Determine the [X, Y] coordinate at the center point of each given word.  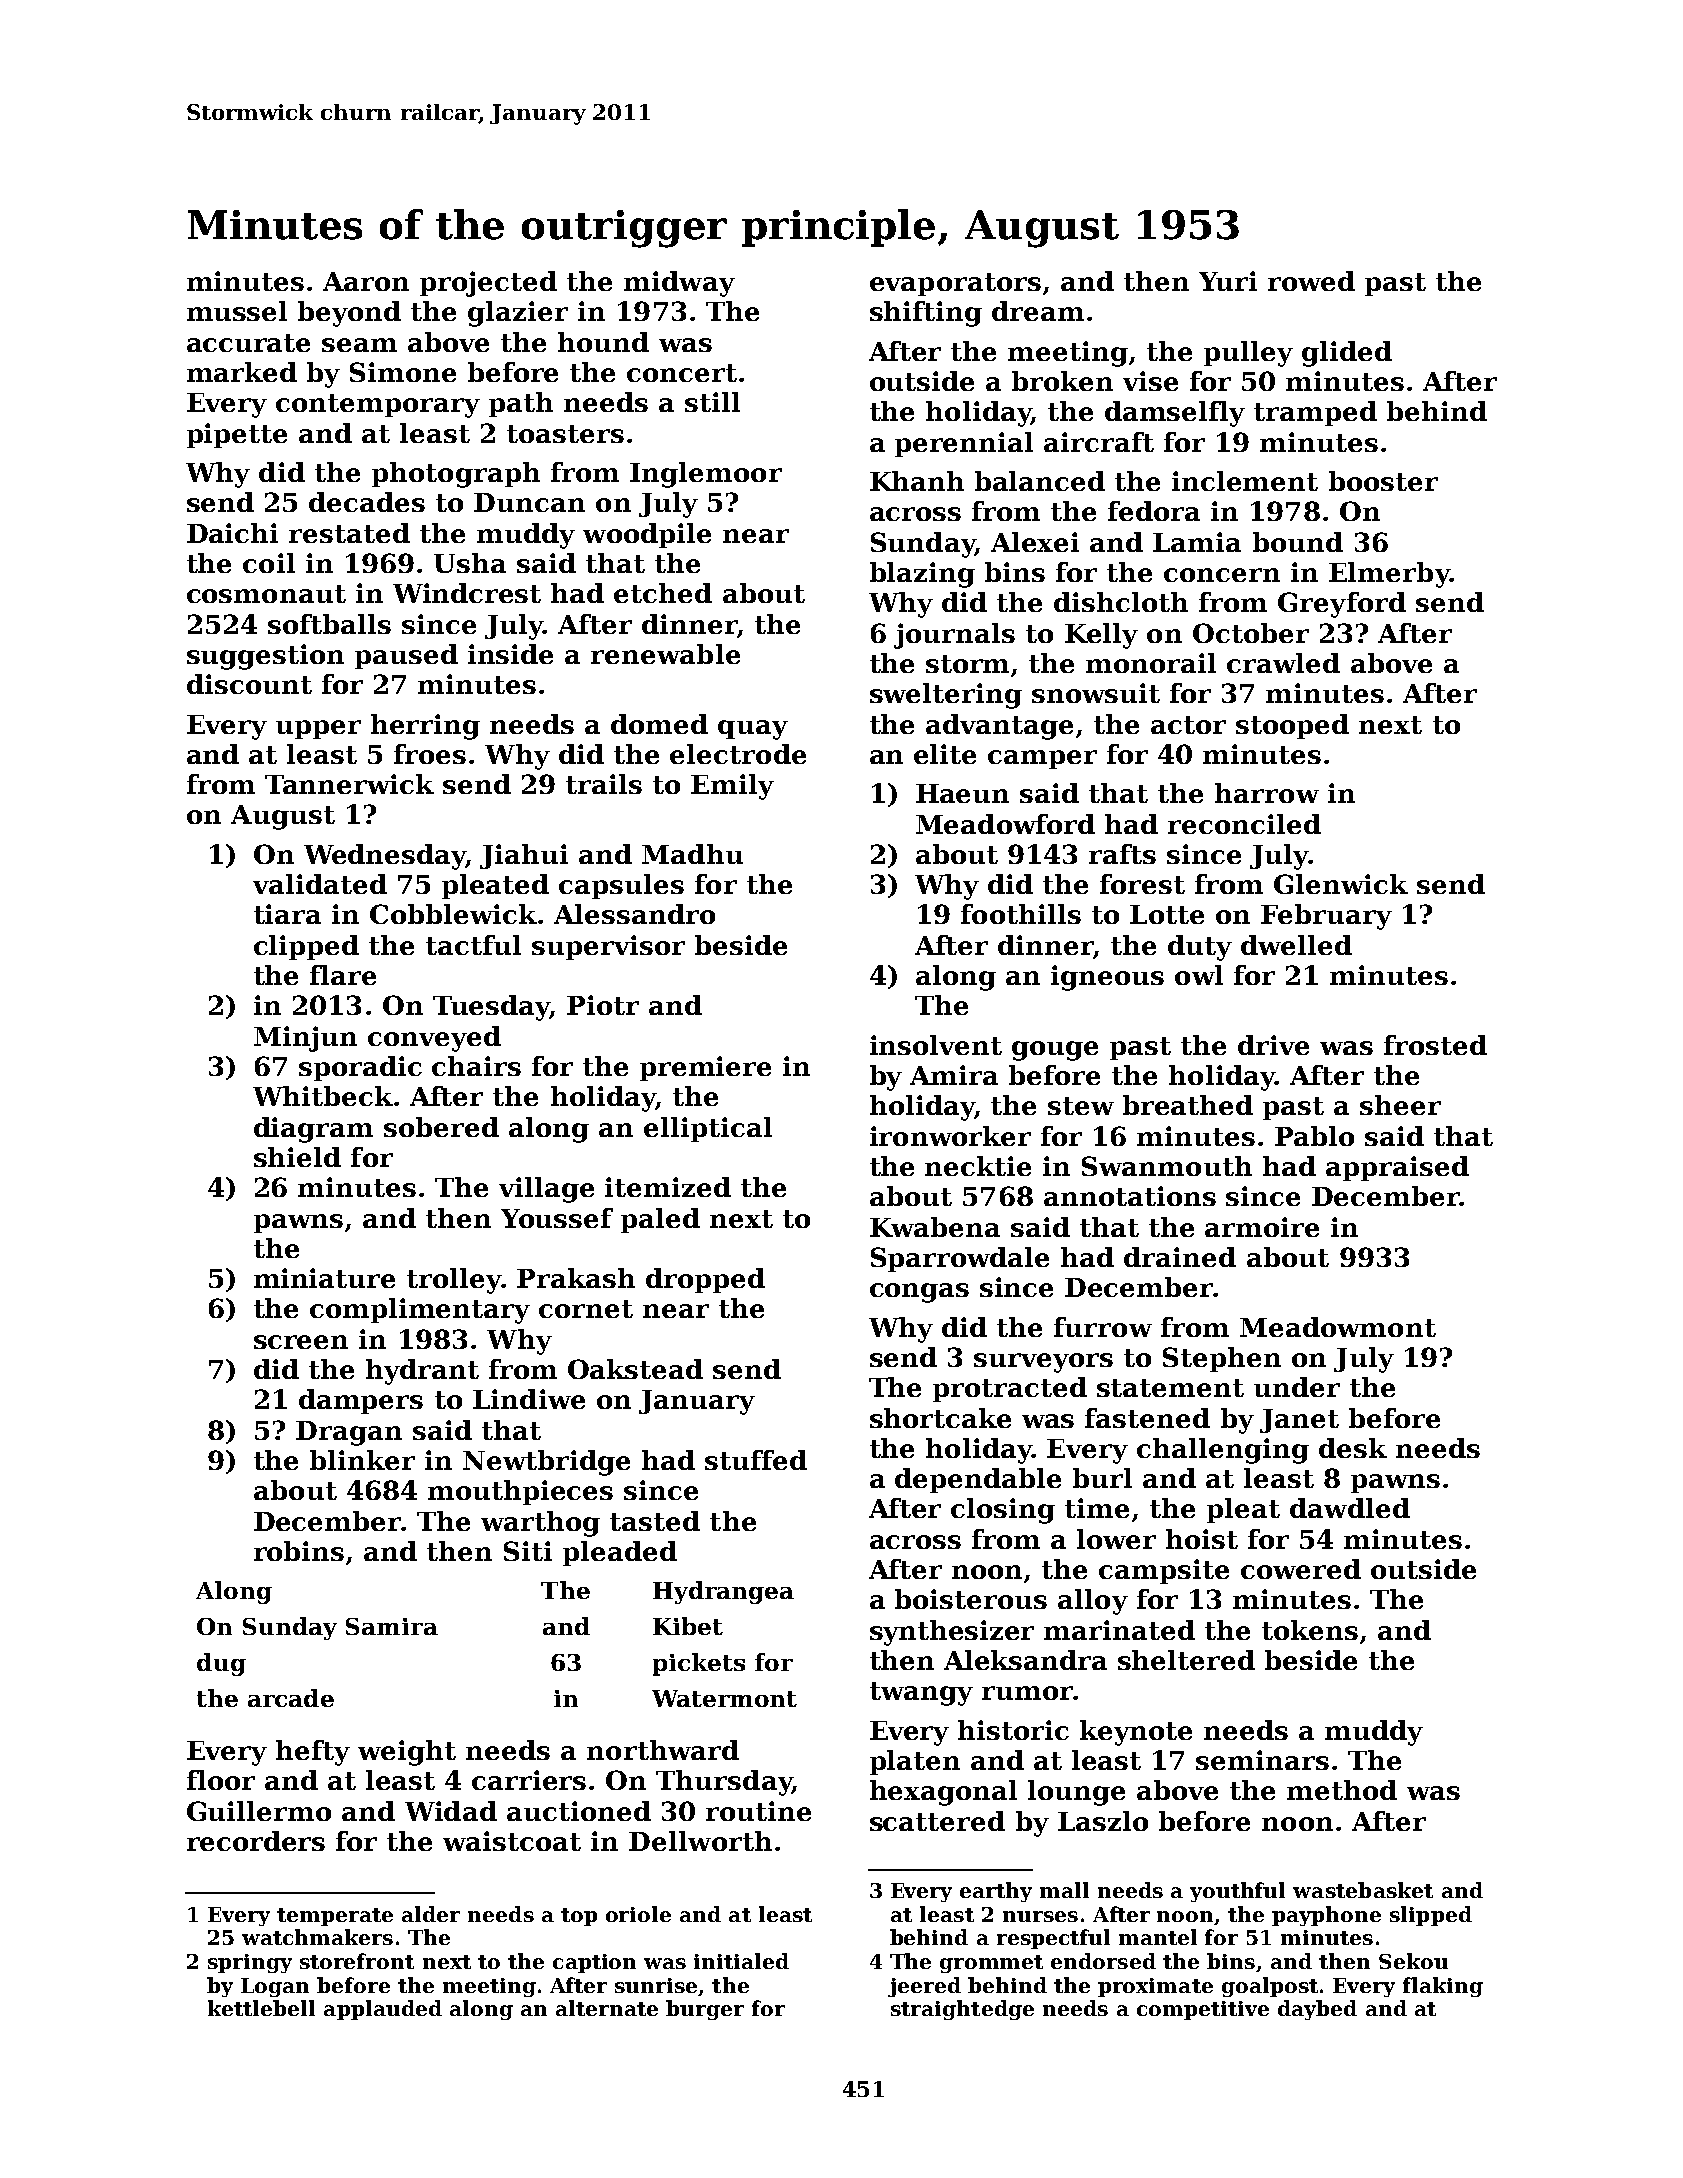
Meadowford [1005, 824]
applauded [383, 2010]
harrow [1267, 793]
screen [301, 1342]
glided [1347, 354]
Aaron [366, 281]
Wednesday [385, 857]
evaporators [955, 284]
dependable [978, 1480]
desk [1353, 1448]
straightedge [962, 2010]
